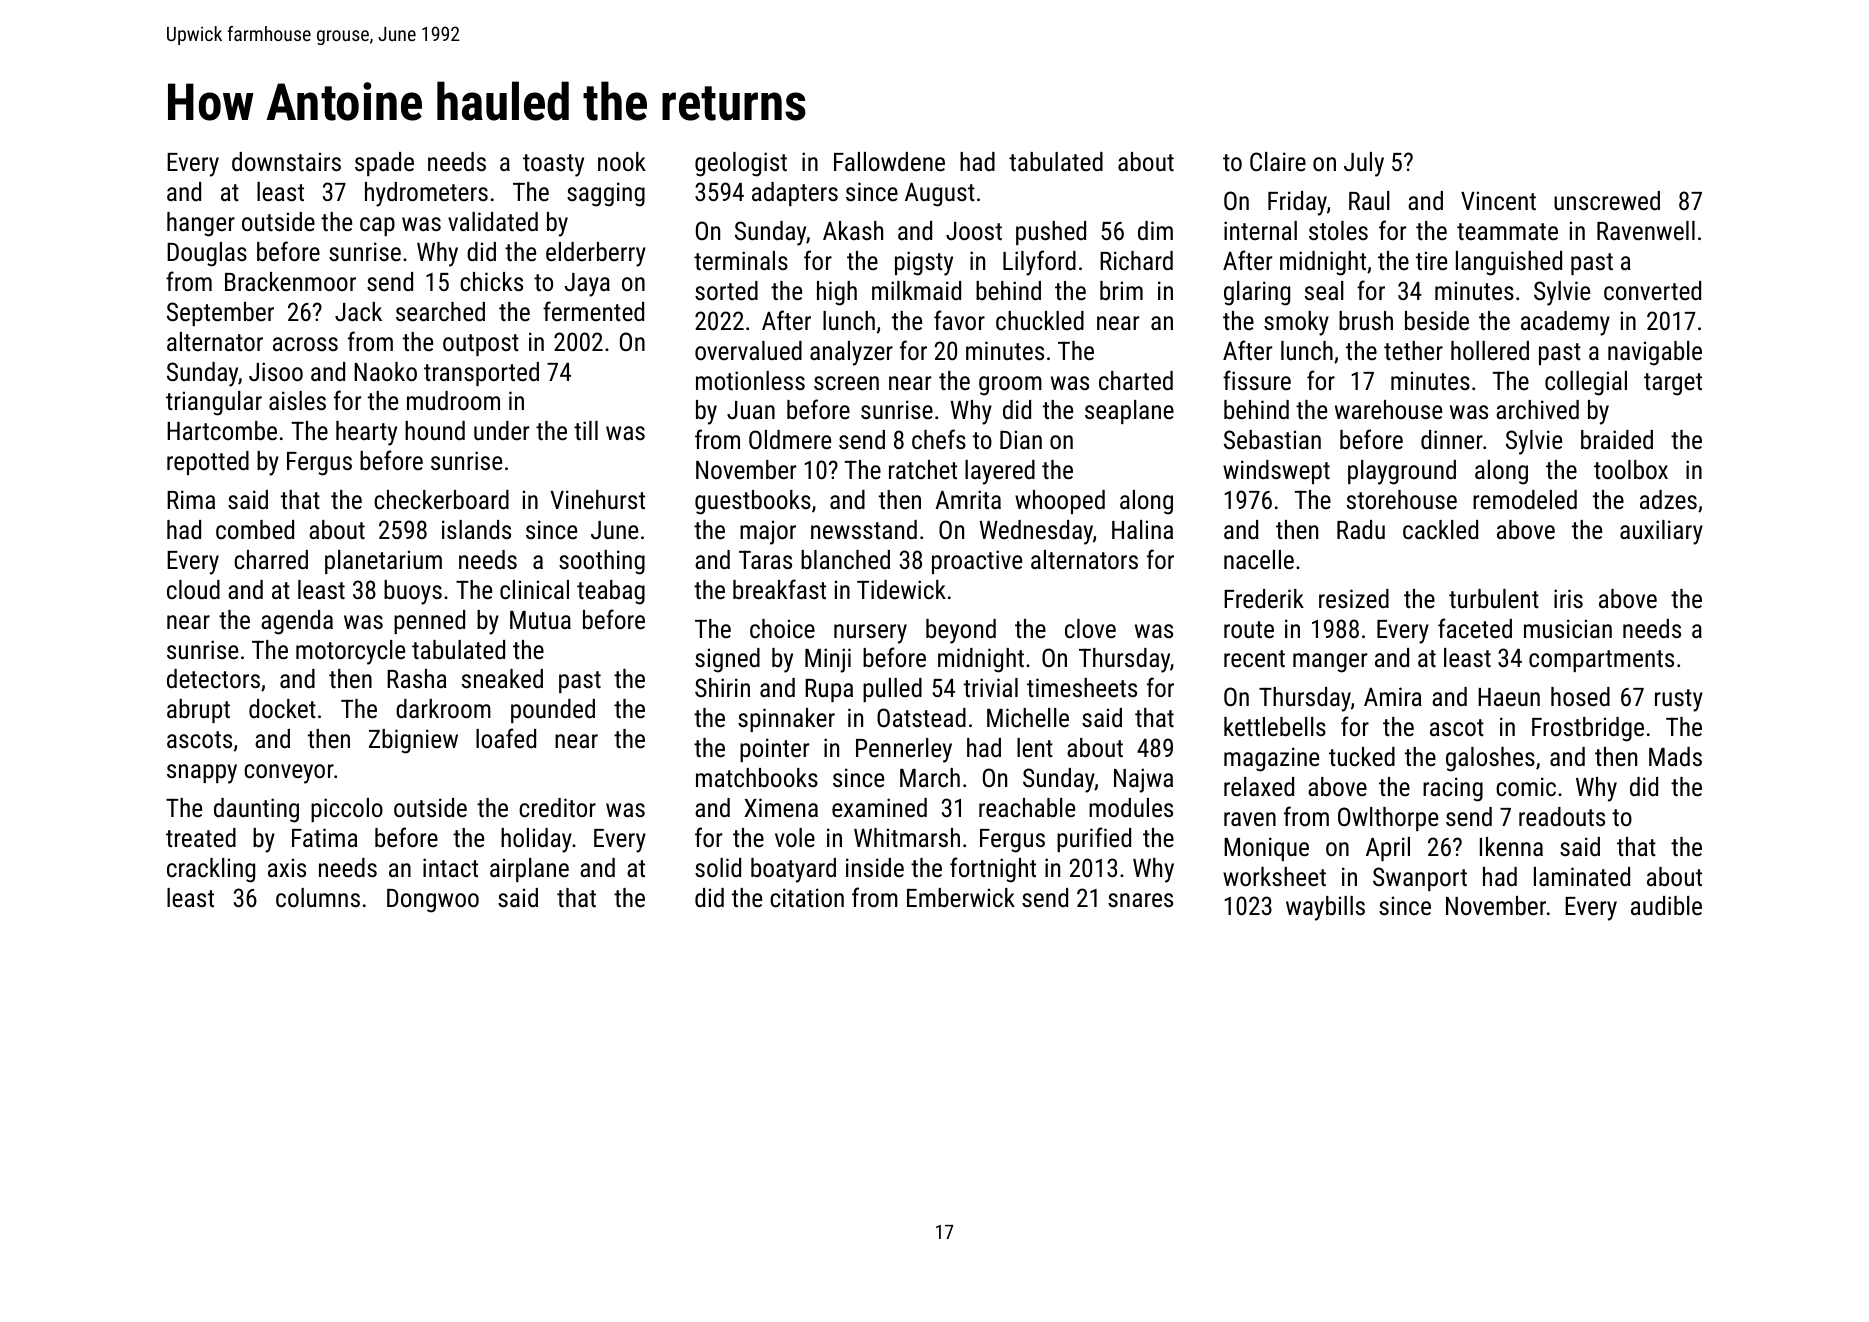  Describe the element at coordinates (1490, 350) in the screenshot. I see `hollered` at that location.
